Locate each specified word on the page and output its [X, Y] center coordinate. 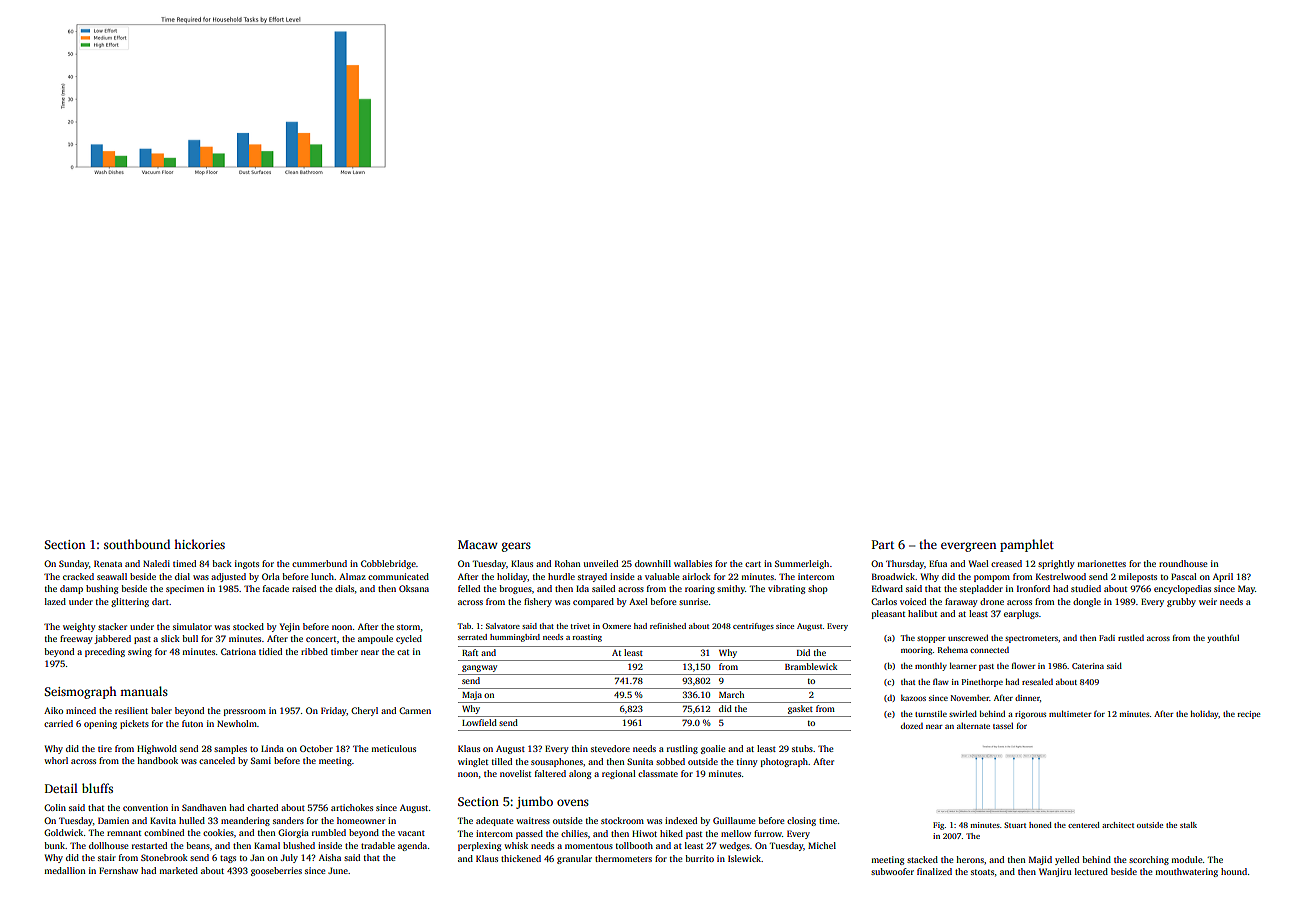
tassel [1003, 726]
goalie [713, 749]
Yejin [290, 627]
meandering [245, 821]
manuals [144, 691]
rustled [1131, 637]
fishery [538, 602]
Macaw [478, 544]
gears [516, 547]
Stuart [1015, 825]
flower [1023, 665]
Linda [272, 748]
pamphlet [1027, 545]
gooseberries [276, 871]
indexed [681, 820]
